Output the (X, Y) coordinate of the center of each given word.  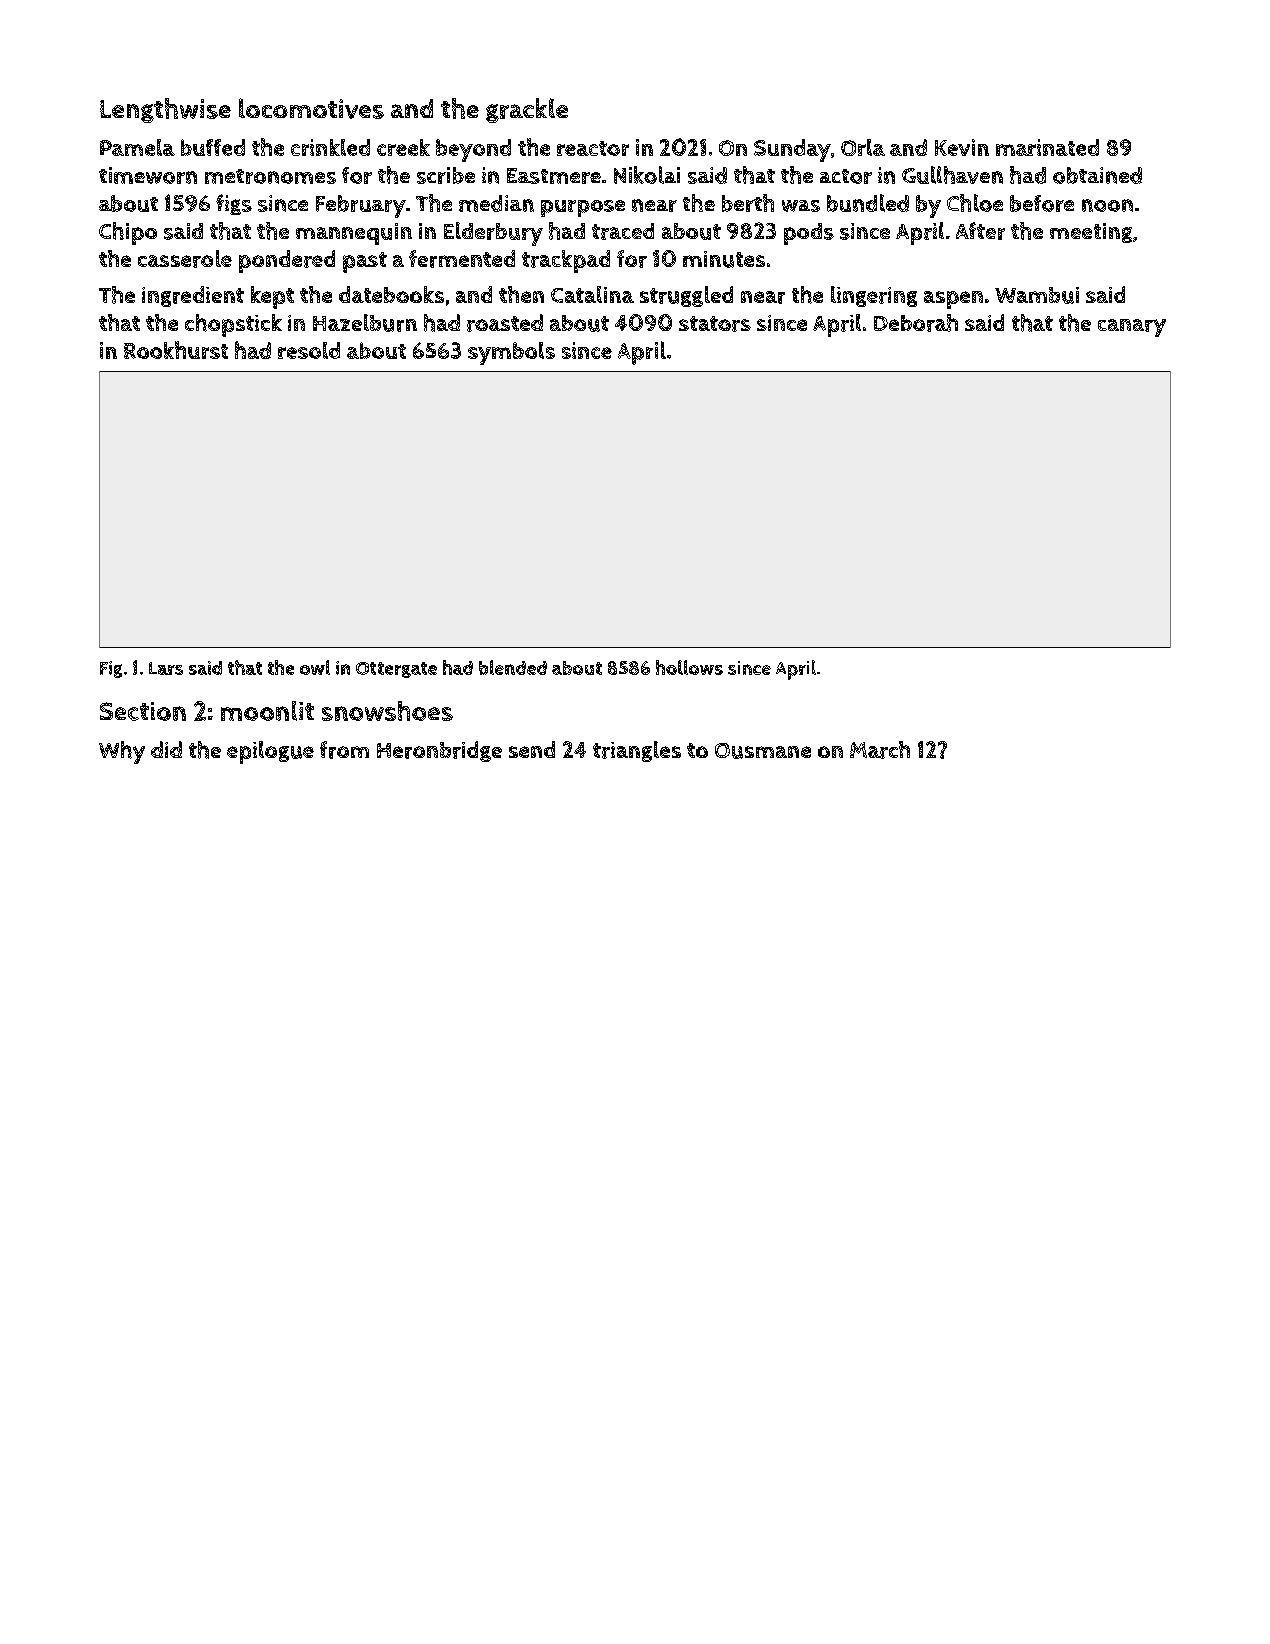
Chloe (975, 203)
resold (309, 350)
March (880, 750)
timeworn (148, 175)
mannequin (354, 234)
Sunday (792, 150)
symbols (511, 353)
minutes (724, 259)
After (980, 231)
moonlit (267, 711)
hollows (689, 667)
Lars (166, 668)
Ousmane (763, 751)
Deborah (916, 323)
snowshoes (387, 711)
